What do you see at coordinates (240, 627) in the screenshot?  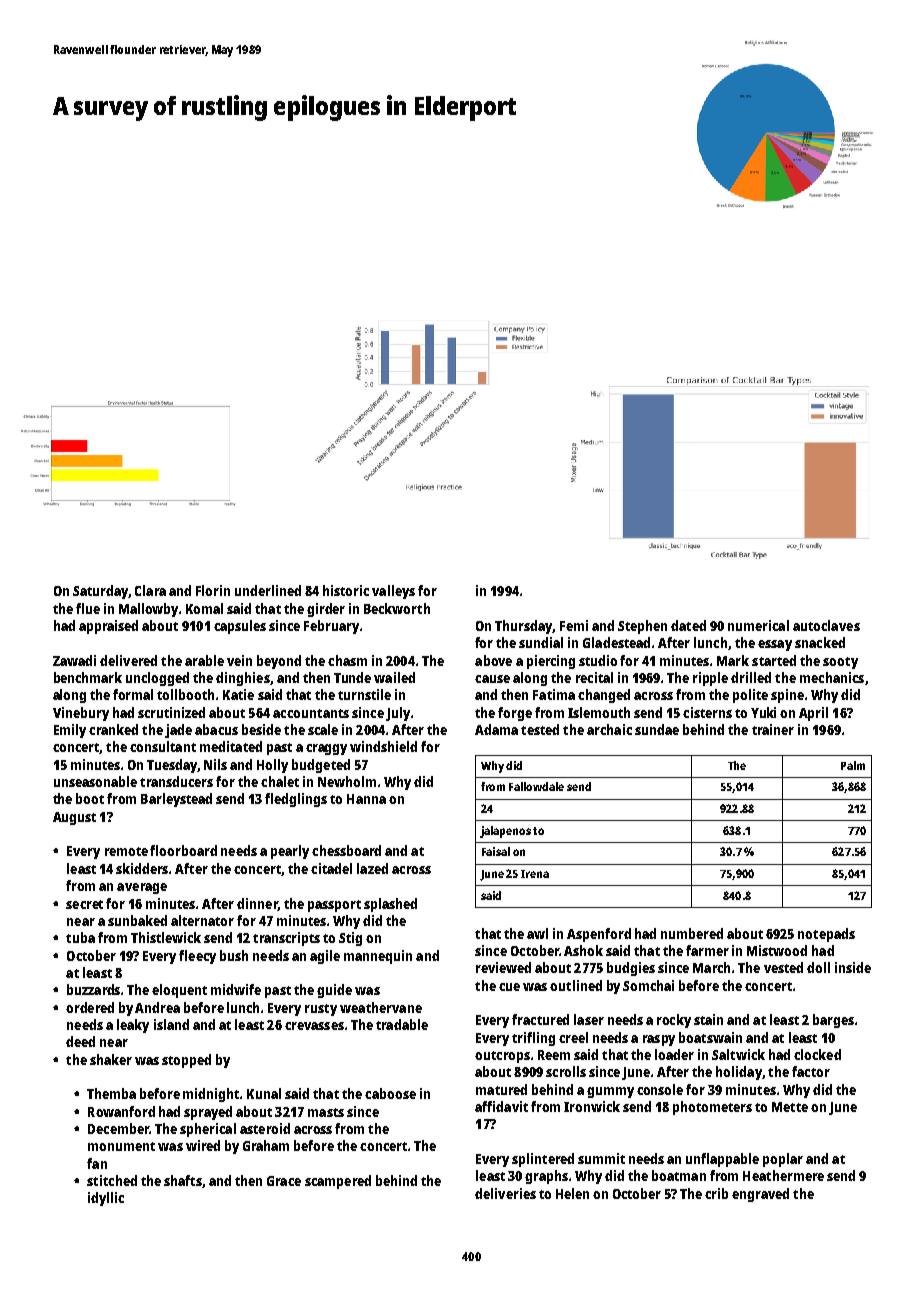 I see `capsules` at bounding box center [240, 627].
